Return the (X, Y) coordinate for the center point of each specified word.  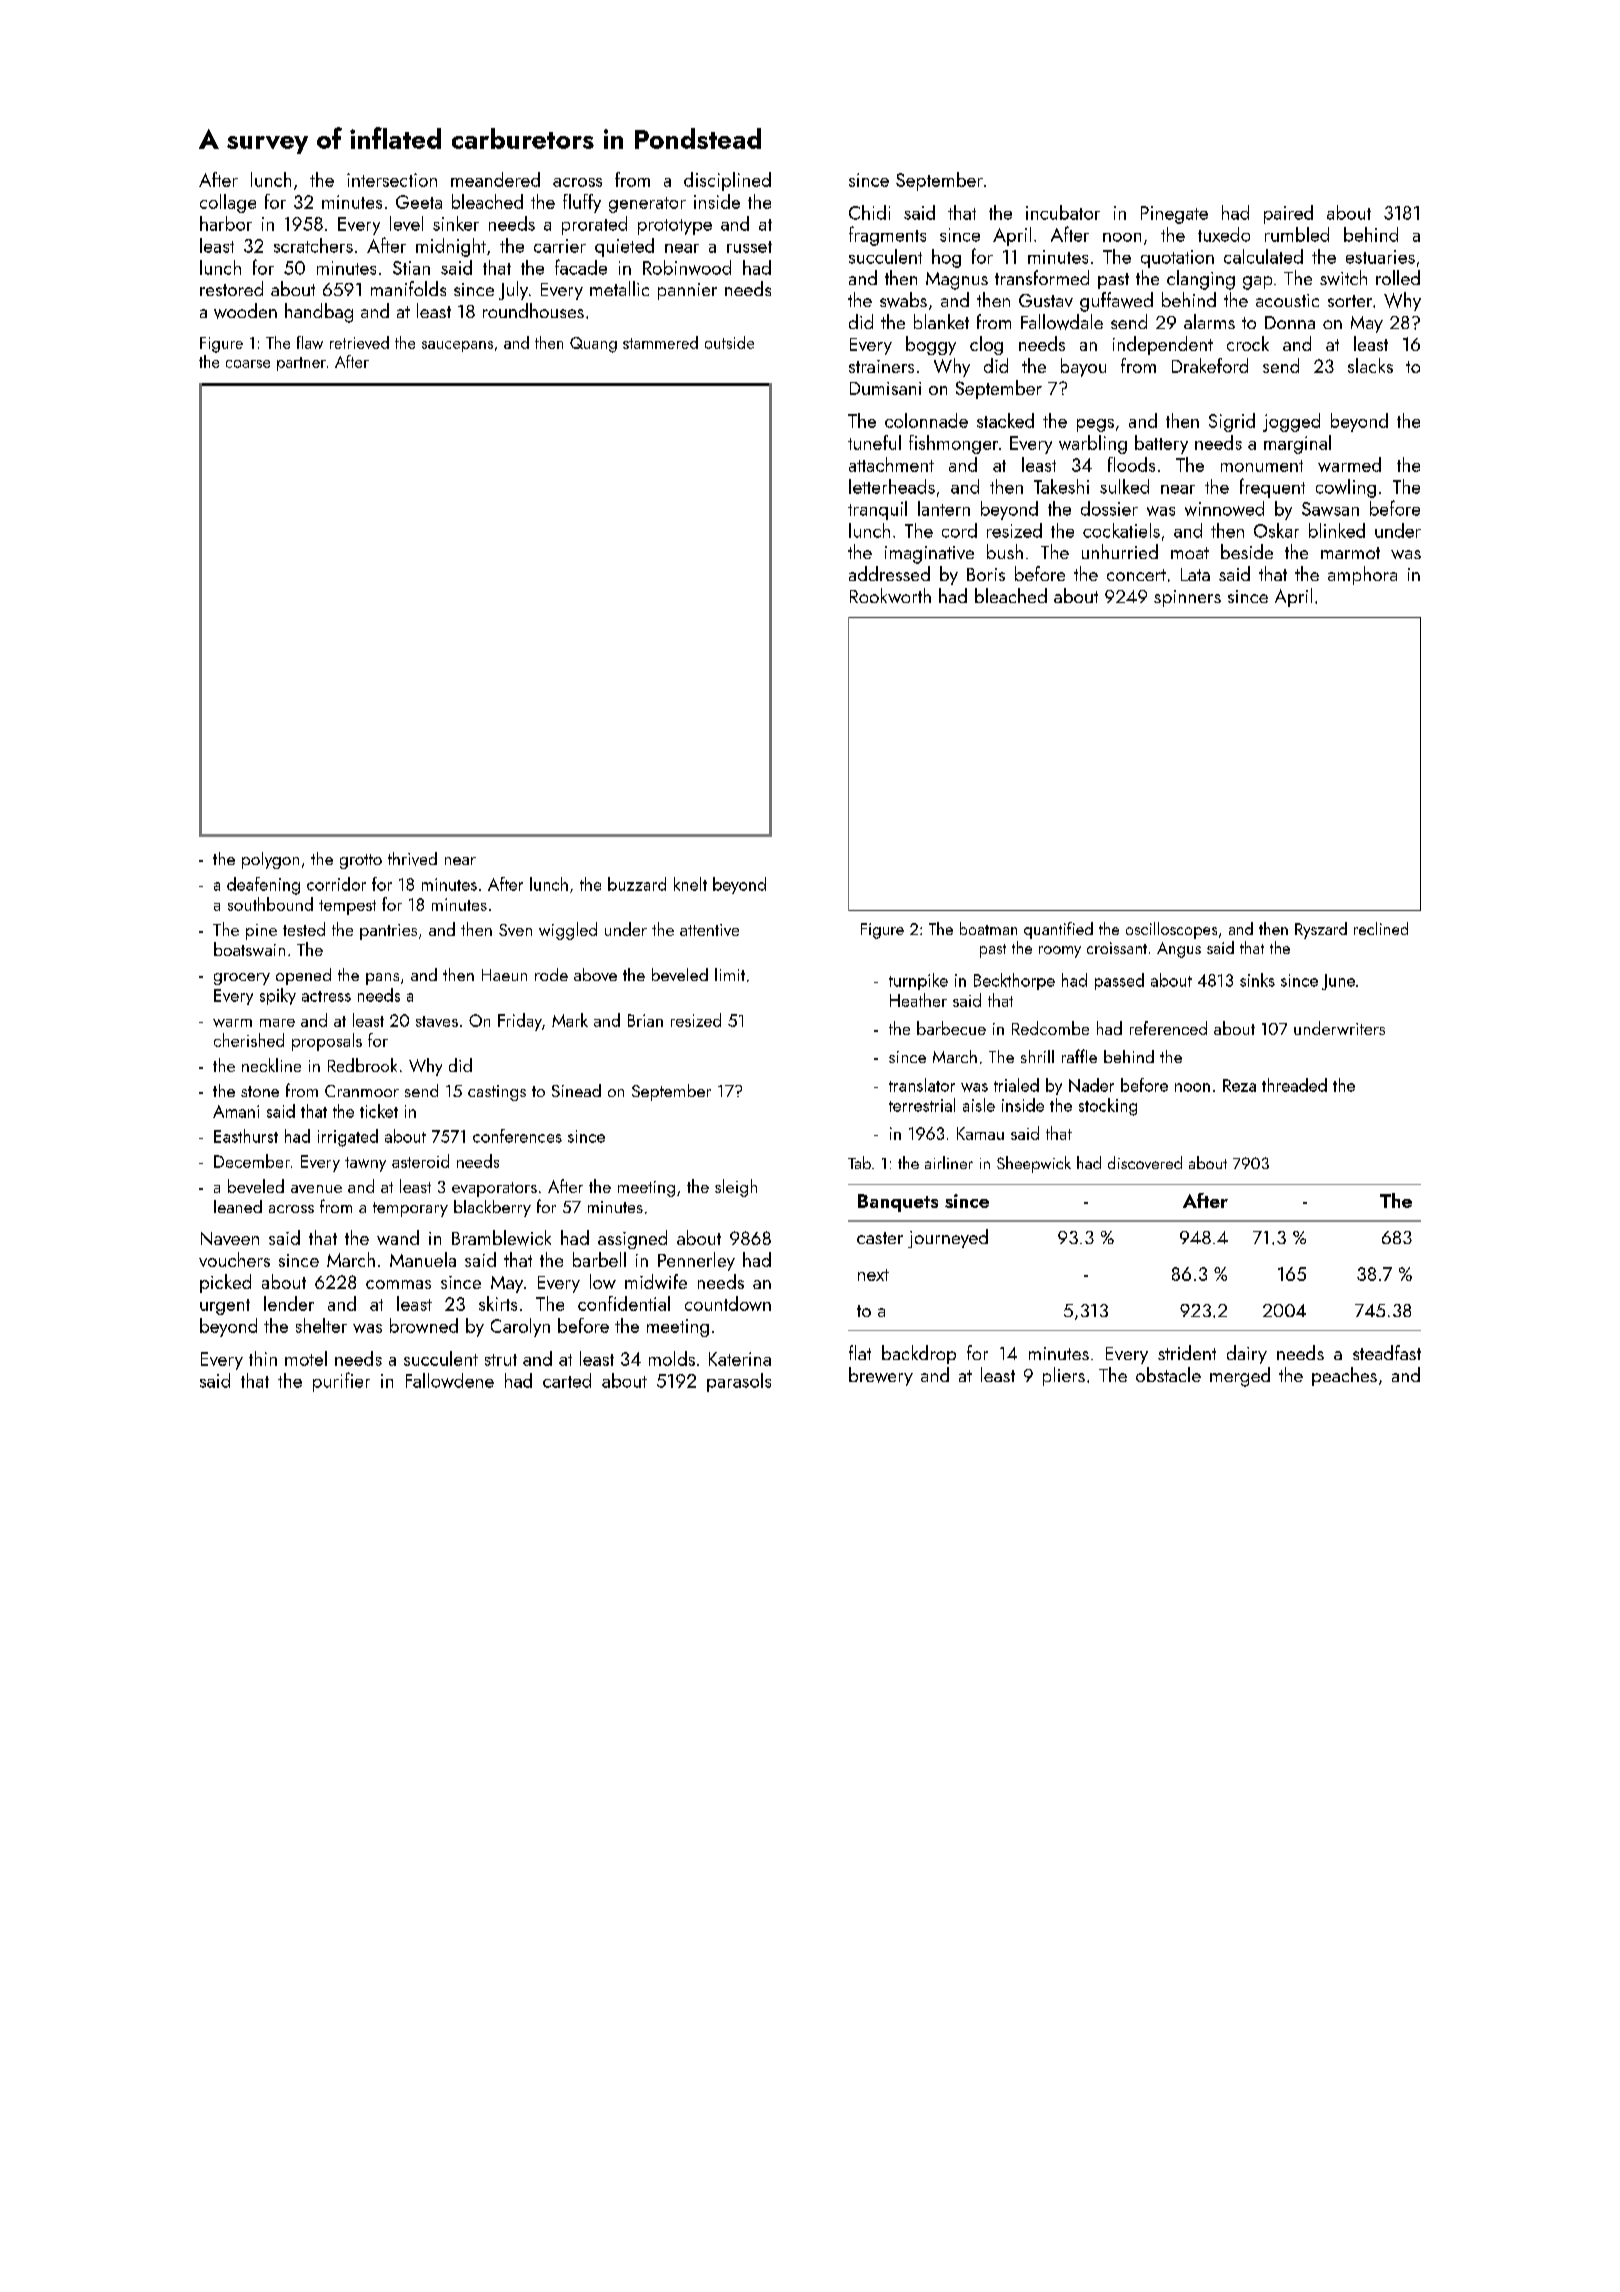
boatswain (249, 949)
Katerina (740, 1359)
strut (501, 1360)
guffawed (1116, 302)
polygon (270, 860)
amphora (1362, 575)
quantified (1058, 930)
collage (228, 203)
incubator (1063, 212)
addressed (889, 573)
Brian (645, 1020)
